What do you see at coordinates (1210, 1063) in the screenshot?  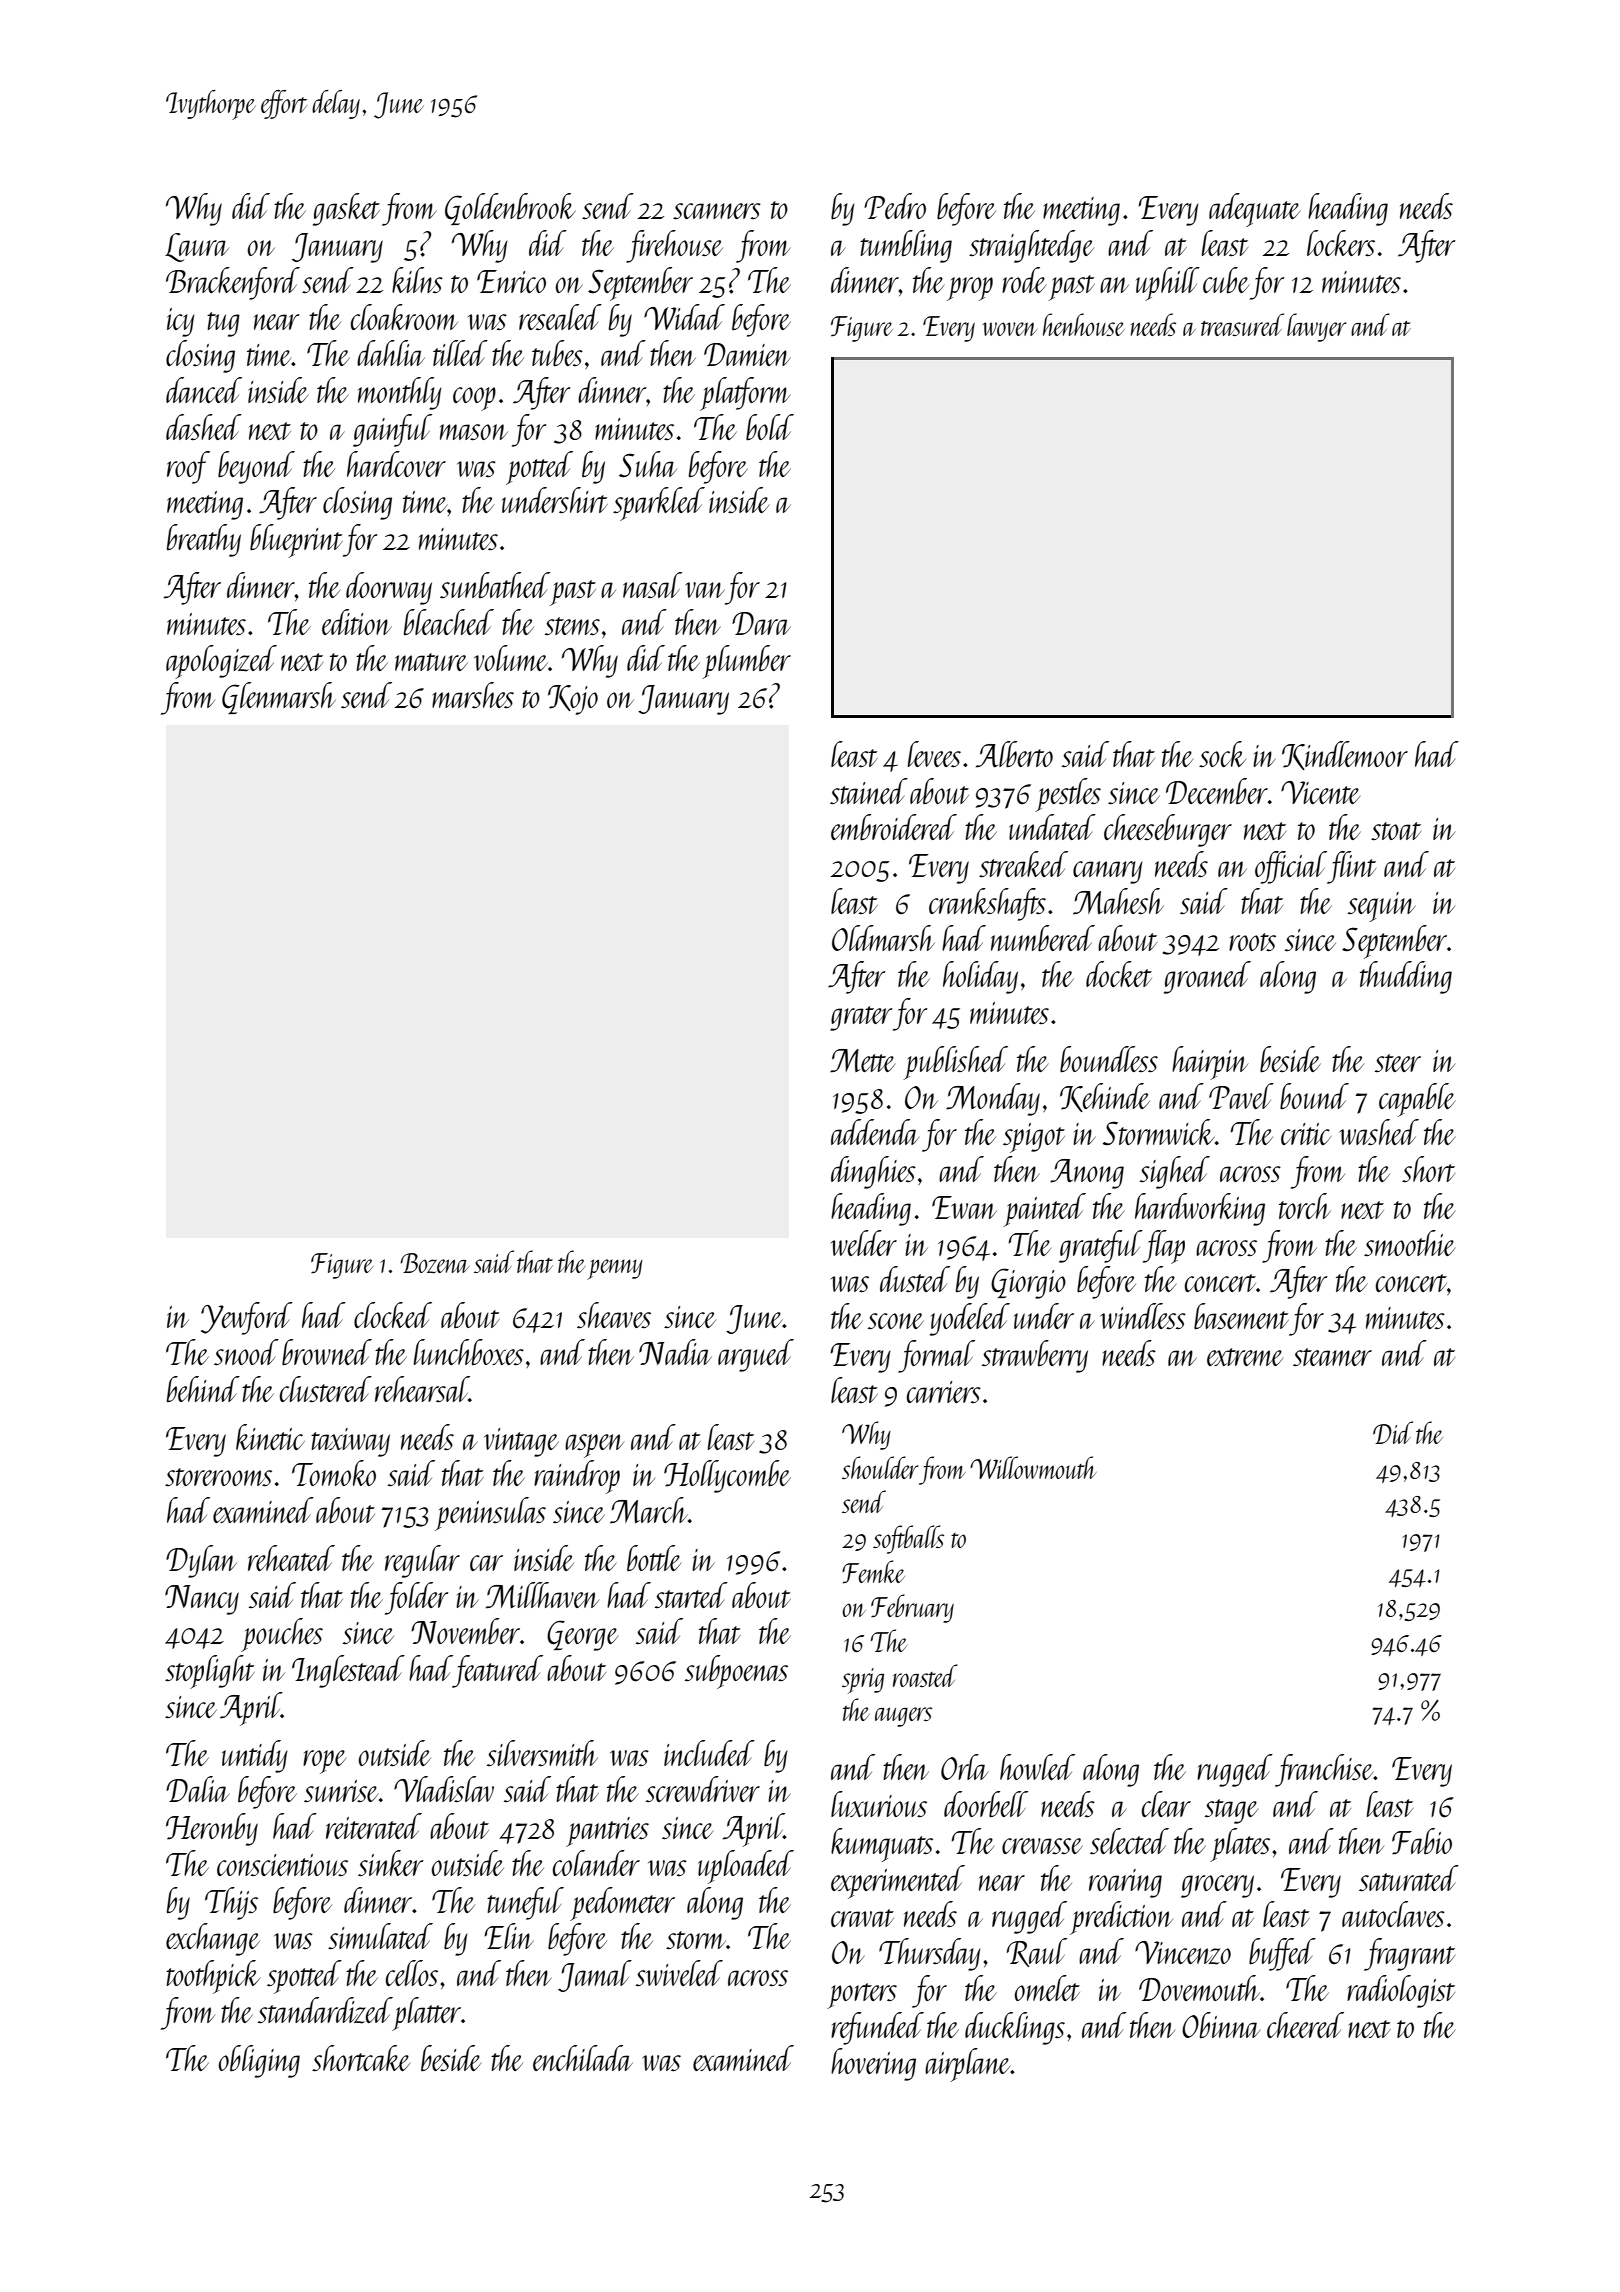 I see `hairpin` at bounding box center [1210, 1063].
